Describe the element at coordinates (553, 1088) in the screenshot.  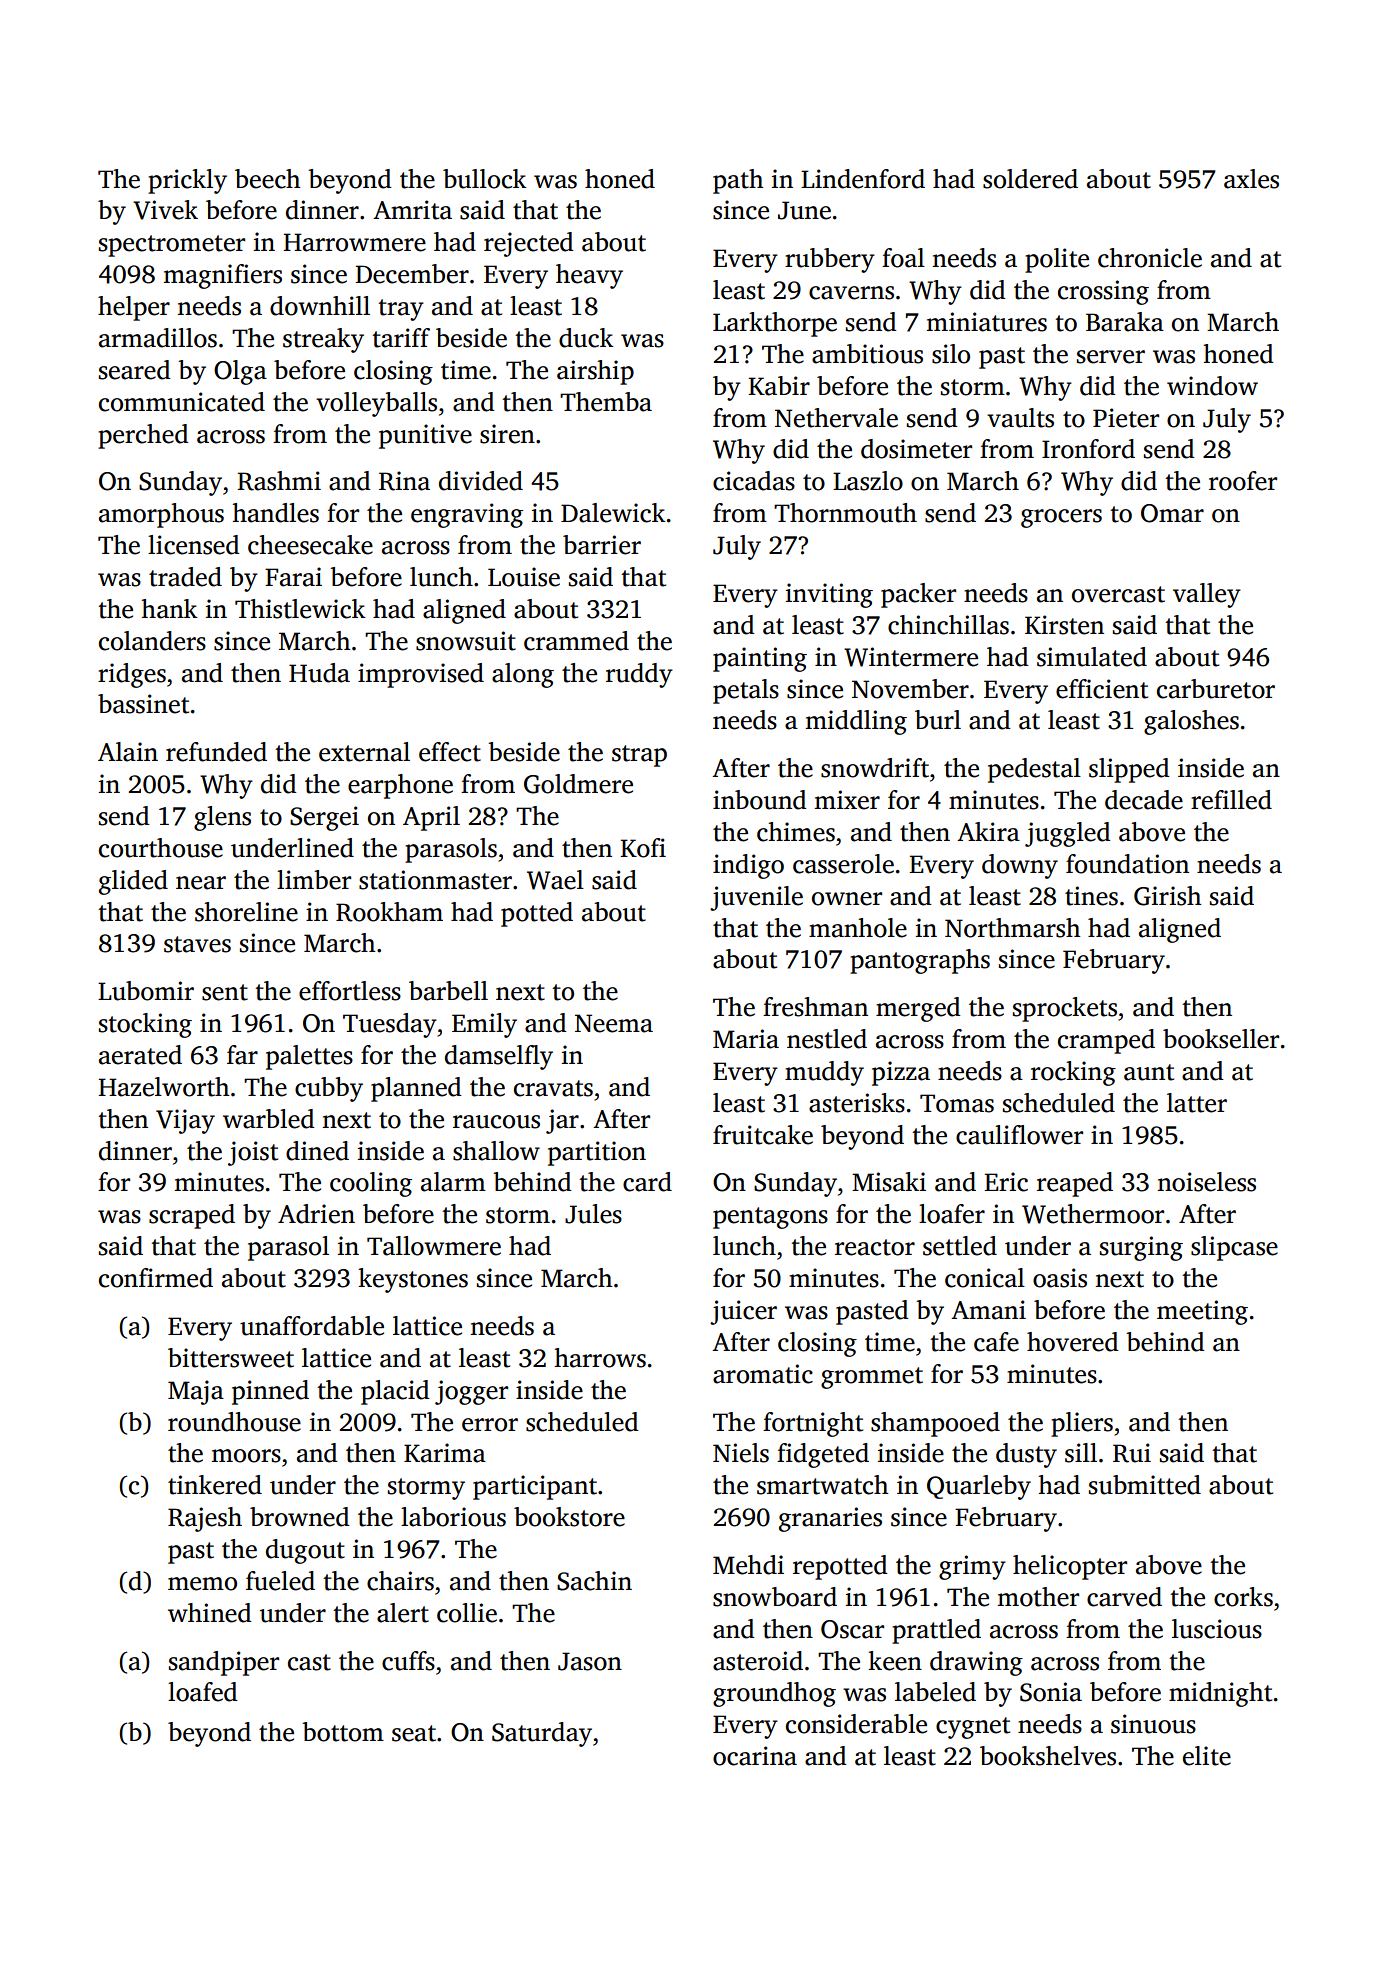
I see `cravats` at that location.
